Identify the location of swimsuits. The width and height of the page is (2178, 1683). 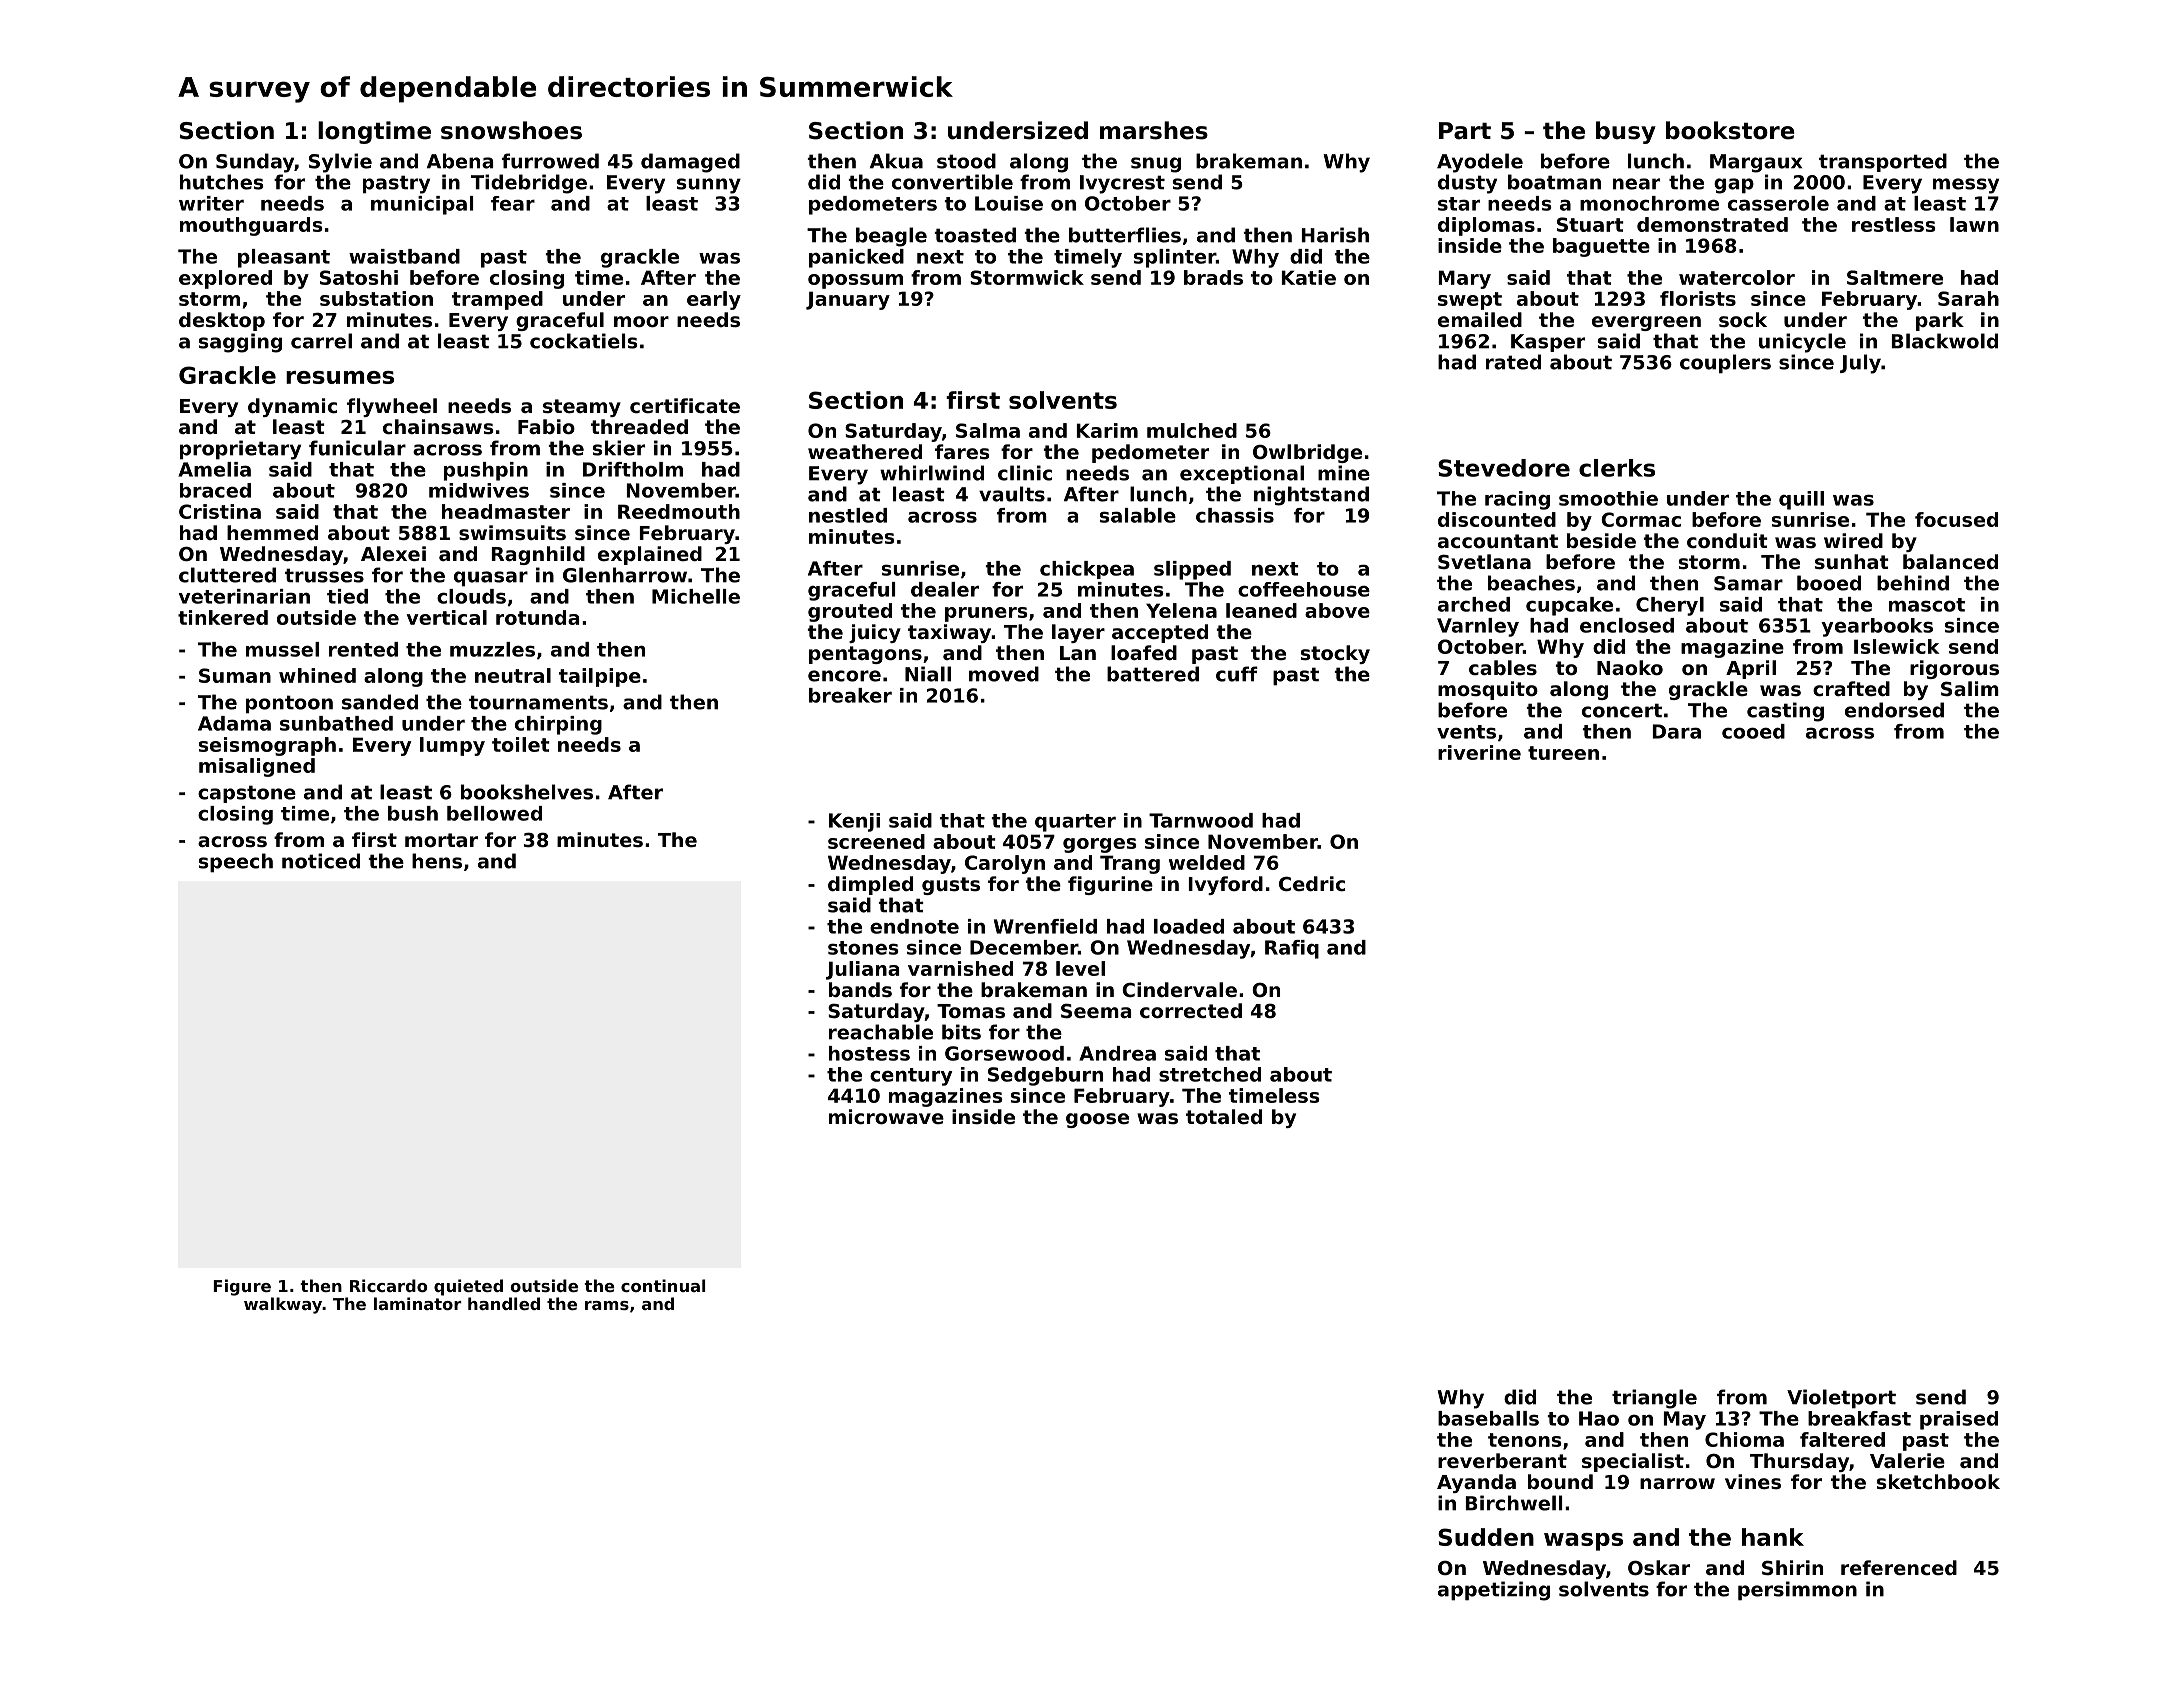
(512, 532).
